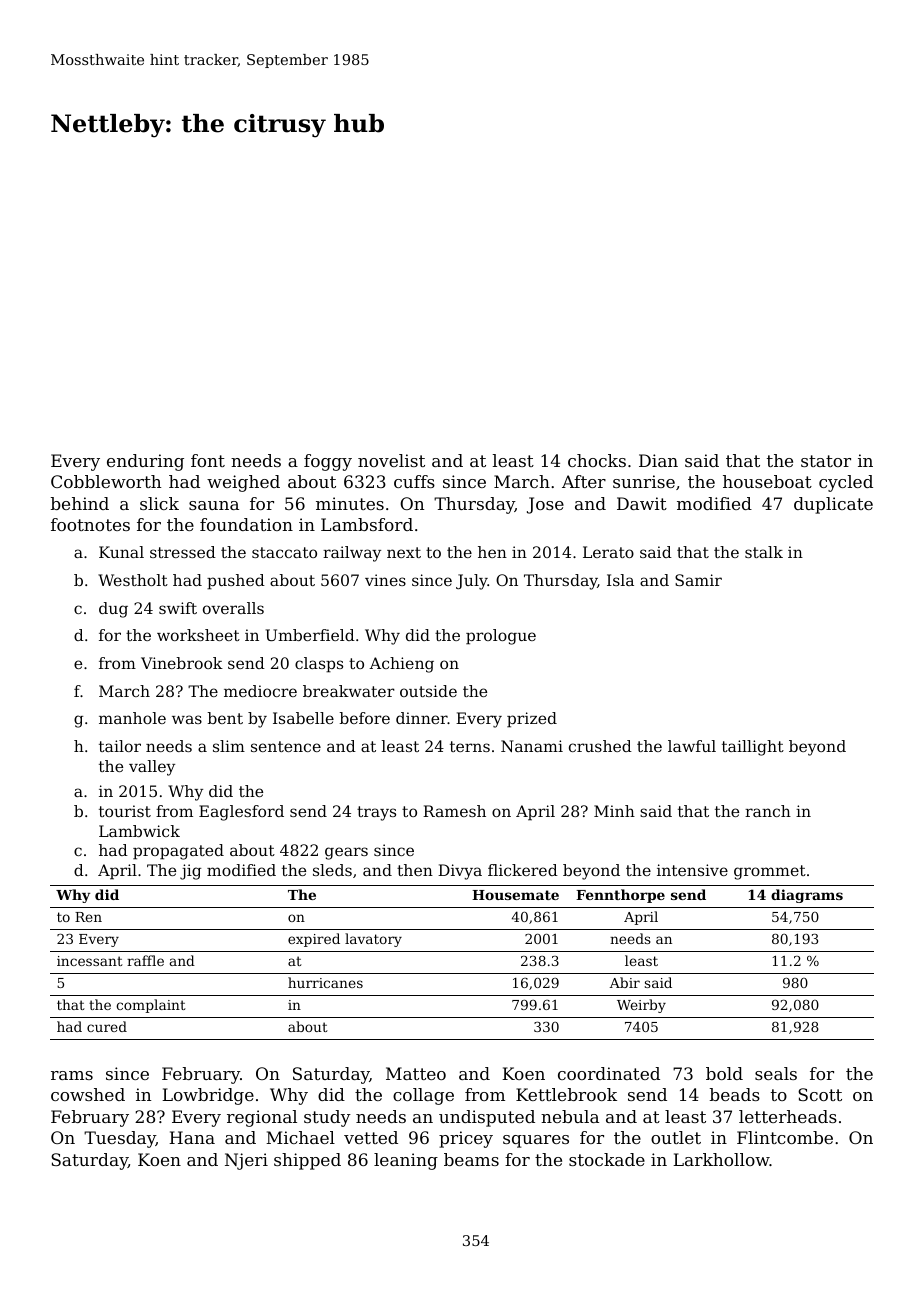 The image size is (924, 1308). I want to click on Hana, so click(192, 1137).
